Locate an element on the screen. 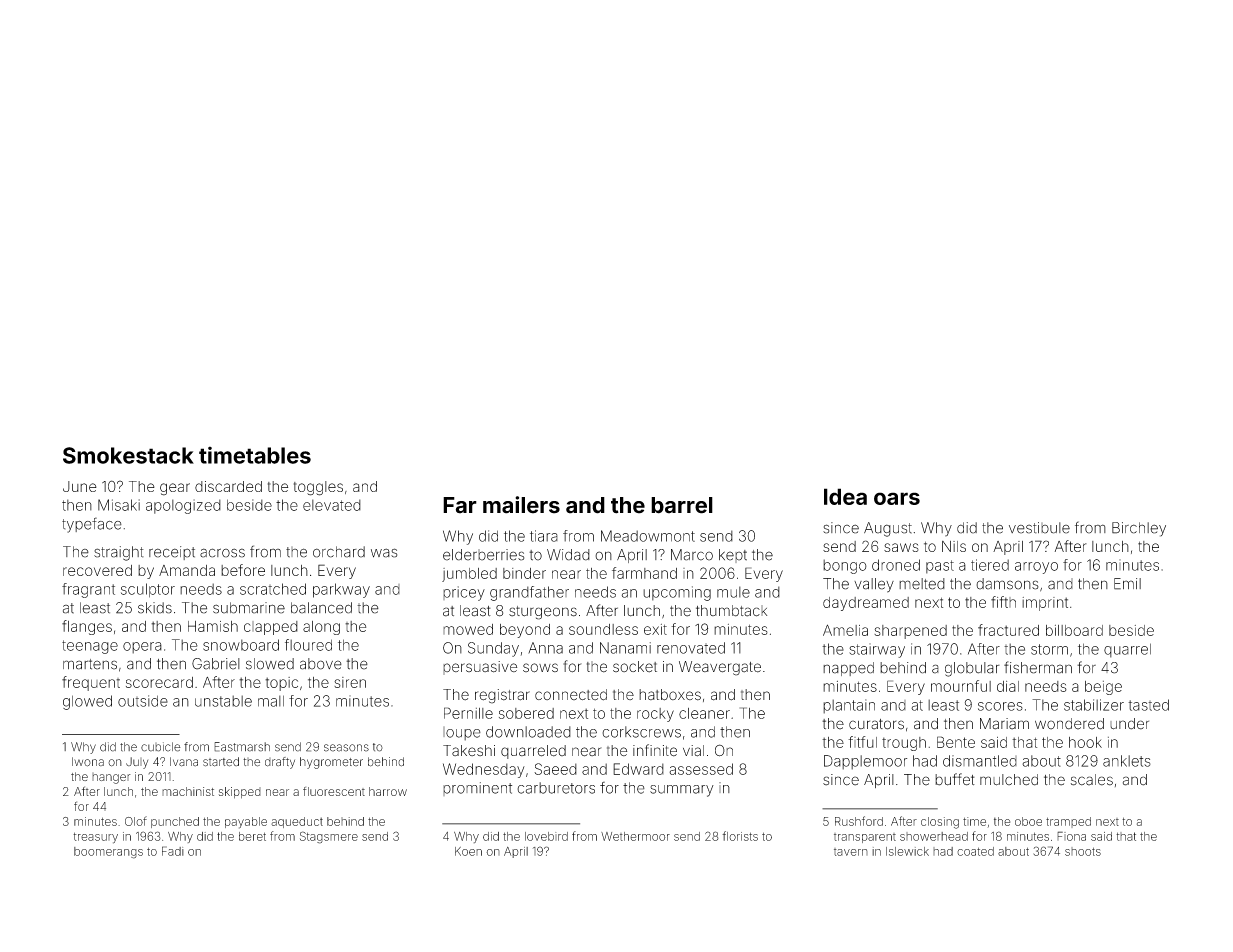  Wethermoor is located at coordinates (635, 836).
